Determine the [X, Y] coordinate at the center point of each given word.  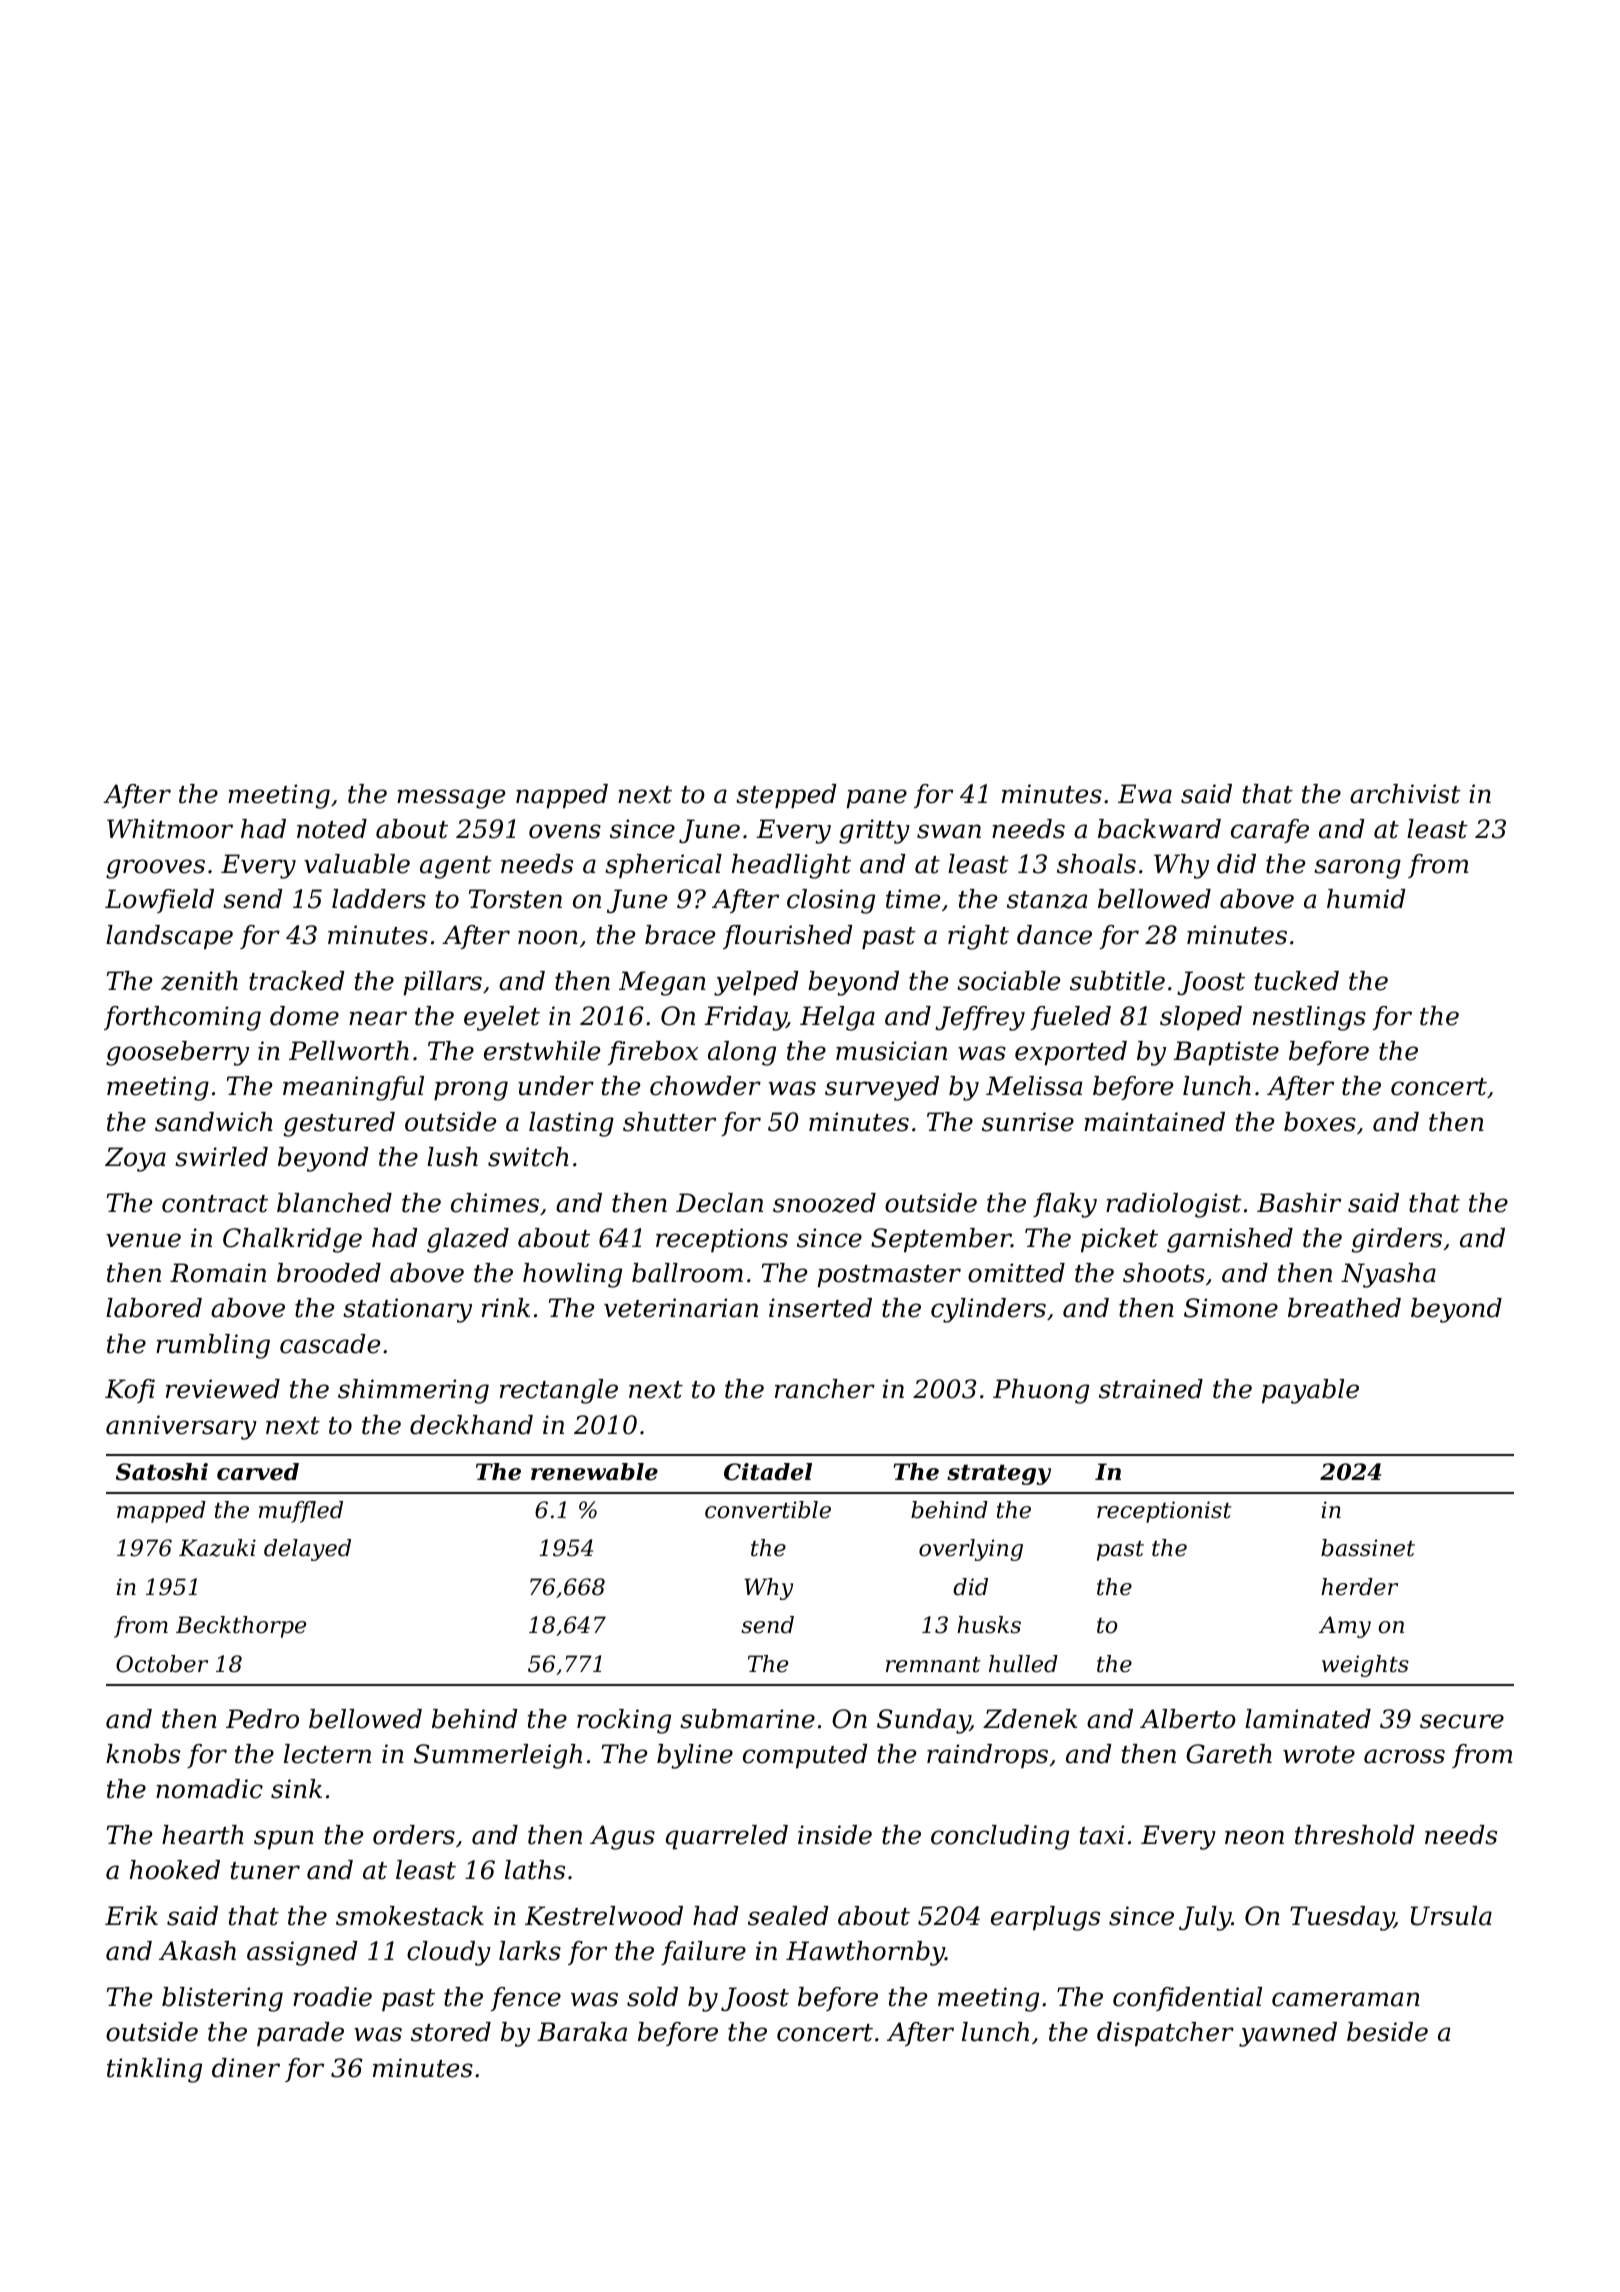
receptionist [1164, 1512]
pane [876, 798]
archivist [1405, 794]
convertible [768, 1510]
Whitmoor [170, 829]
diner [246, 2068]
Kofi [130, 1391]
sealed [788, 1916]
